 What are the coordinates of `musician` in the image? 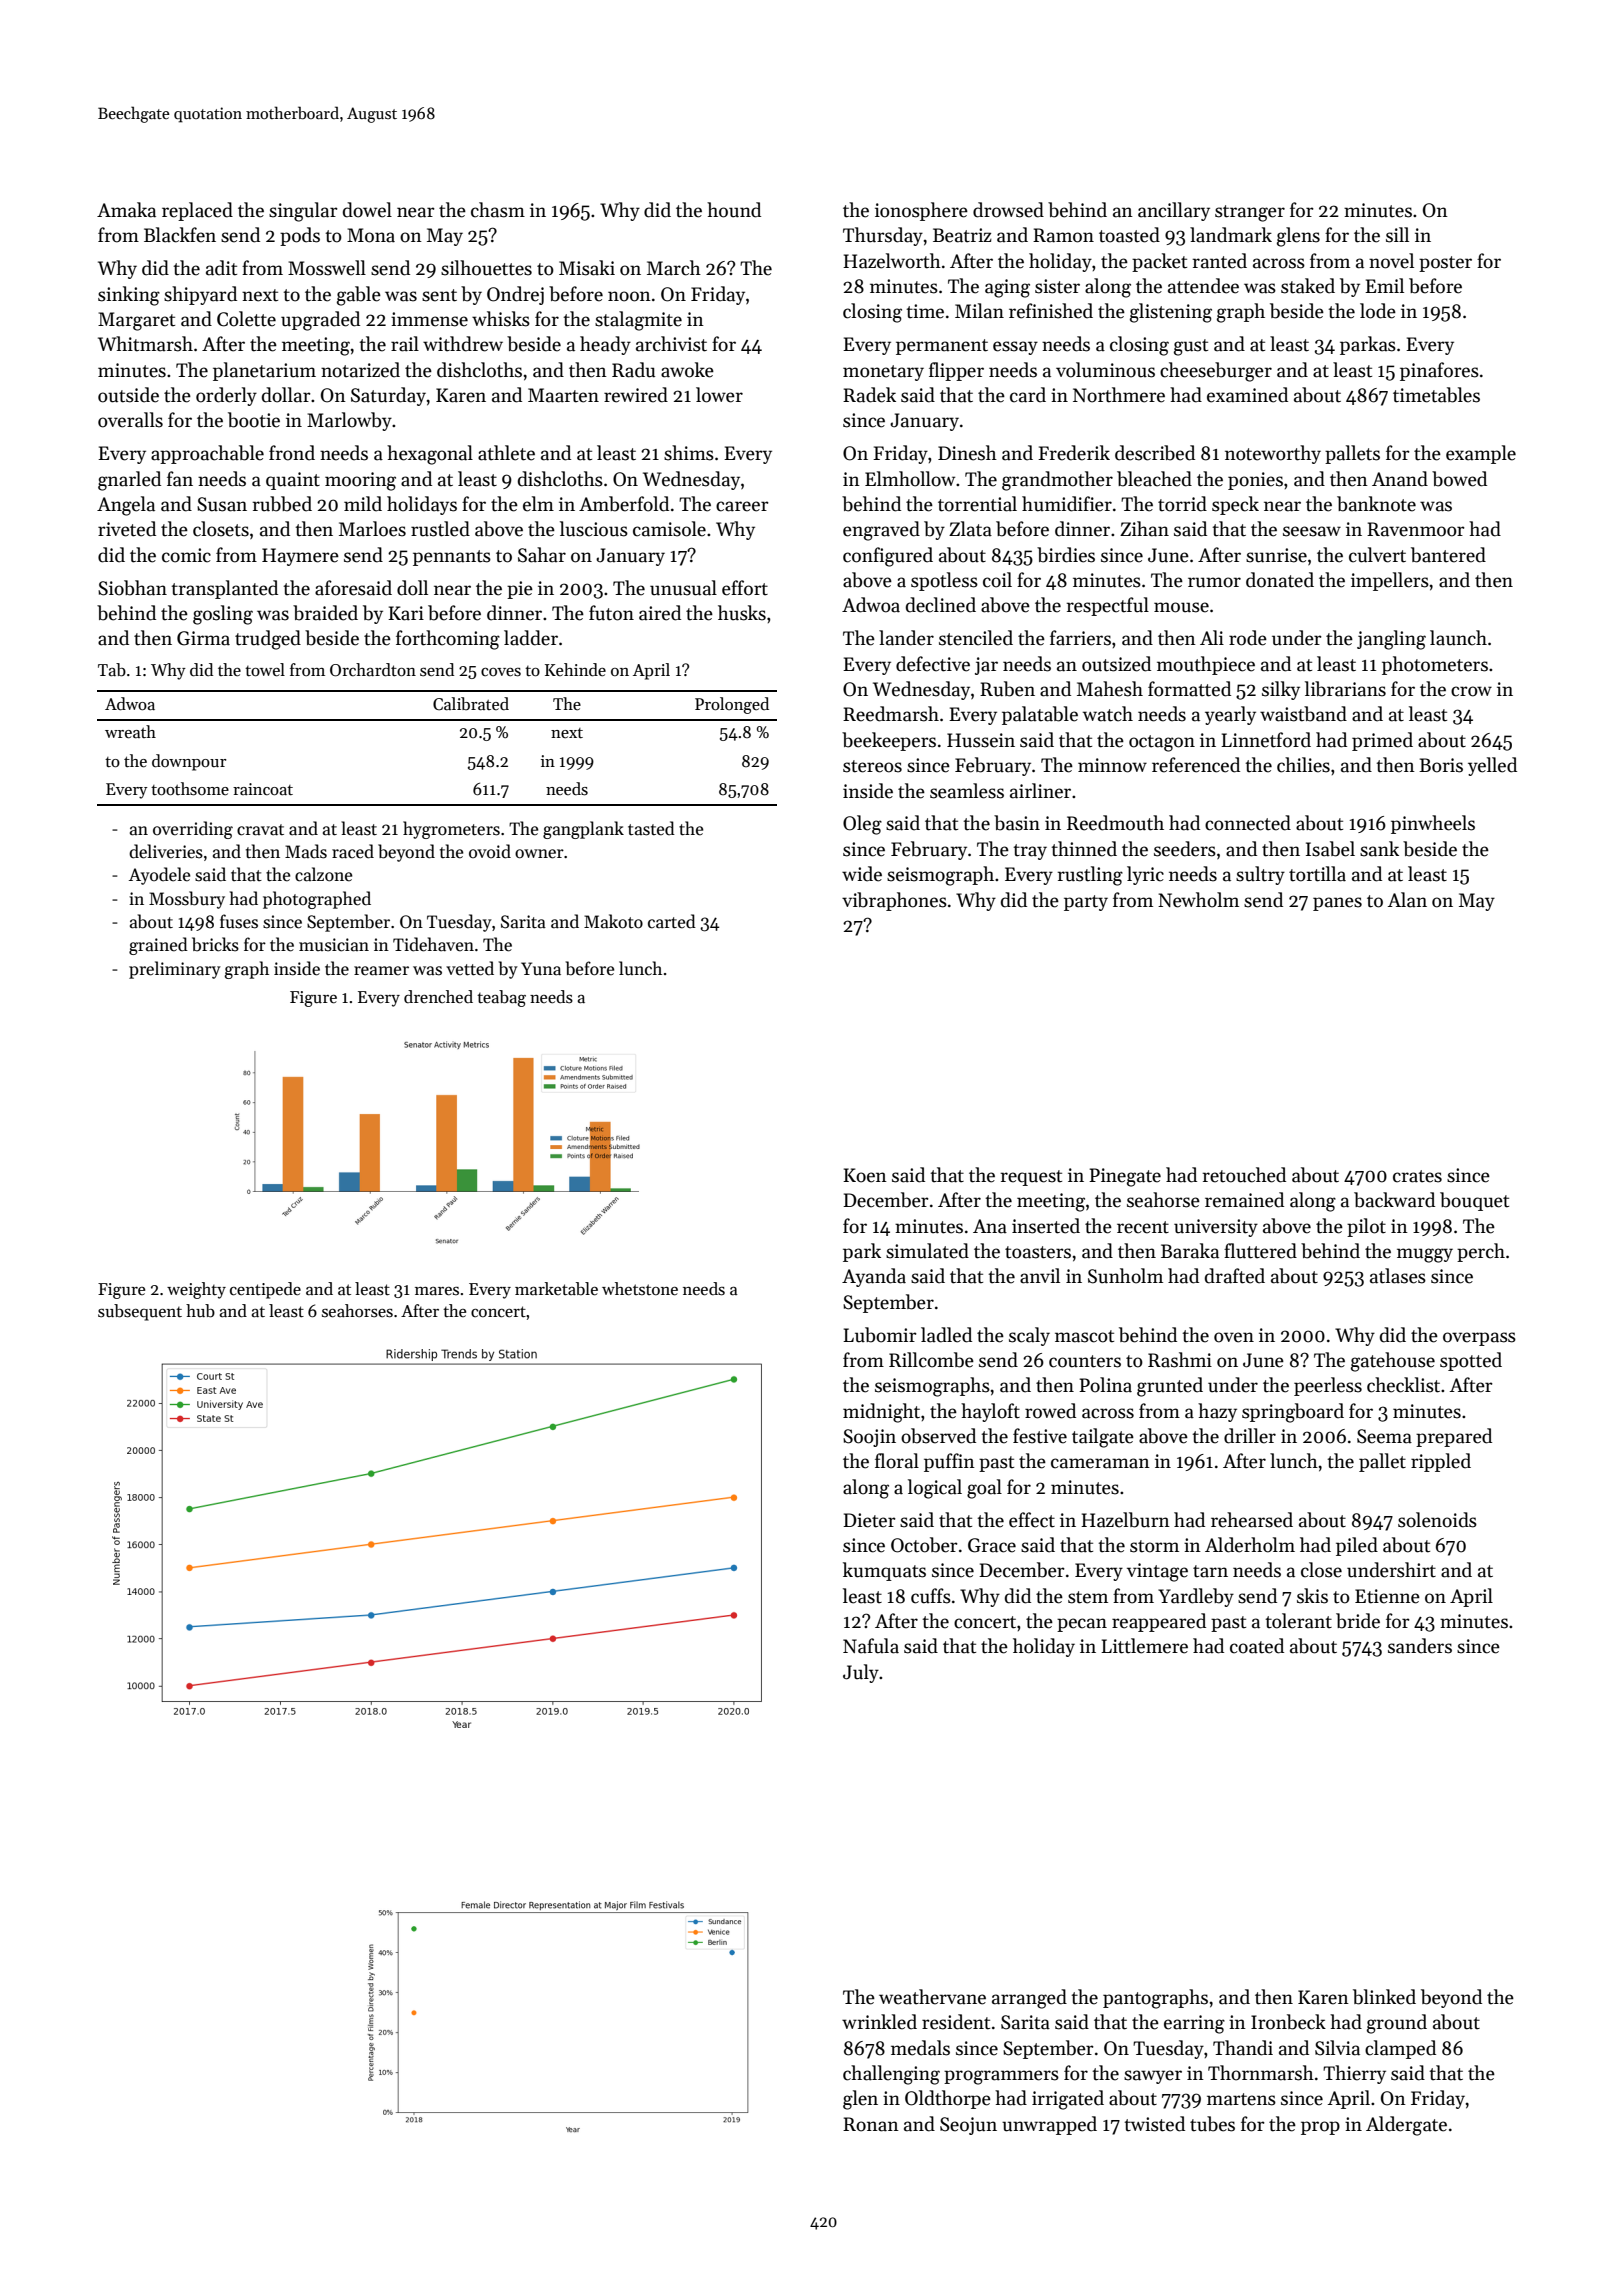 It's located at (334, 945).
